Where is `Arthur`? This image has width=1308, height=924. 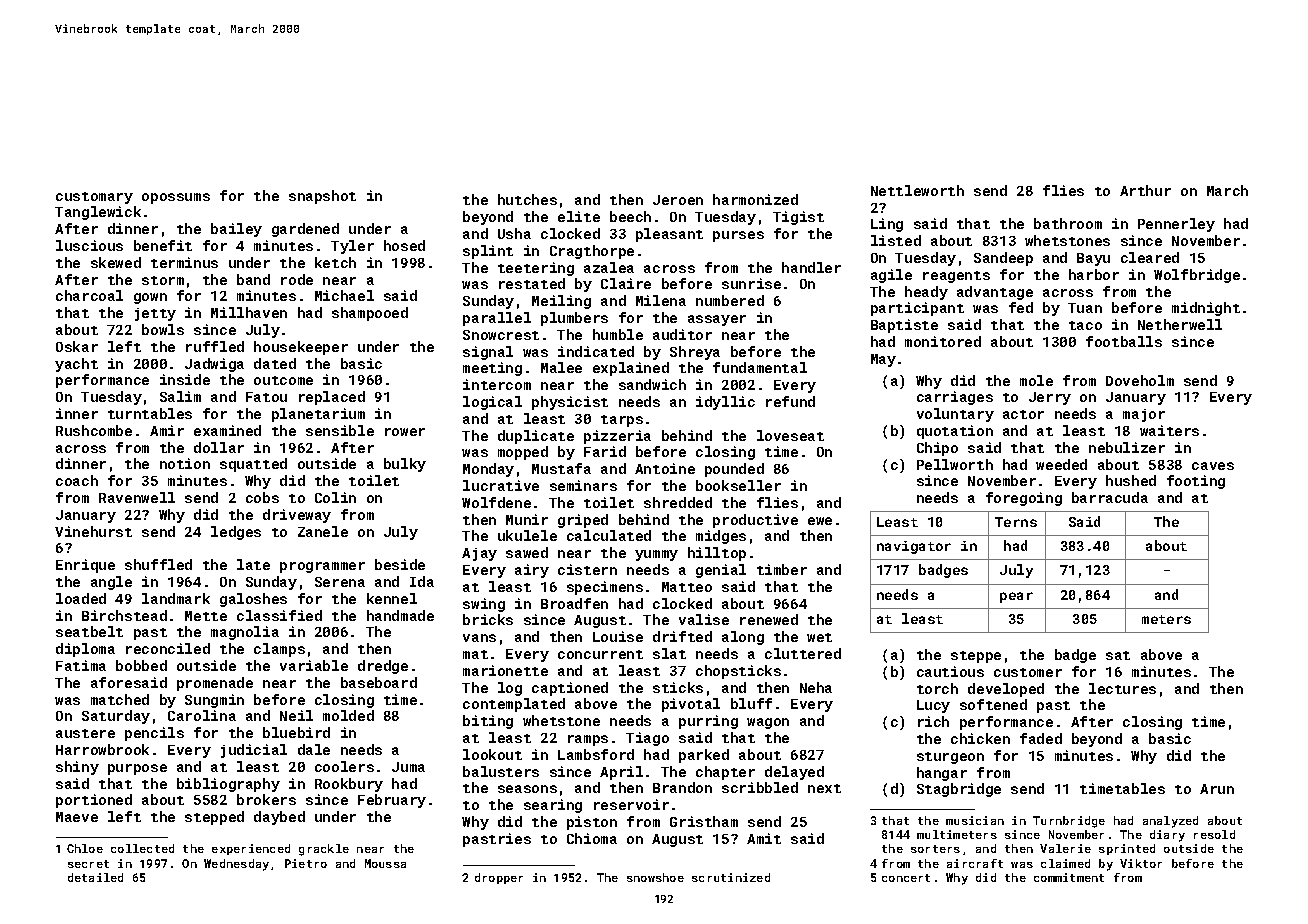 Arthur is located at coordinates (1145, 190).
